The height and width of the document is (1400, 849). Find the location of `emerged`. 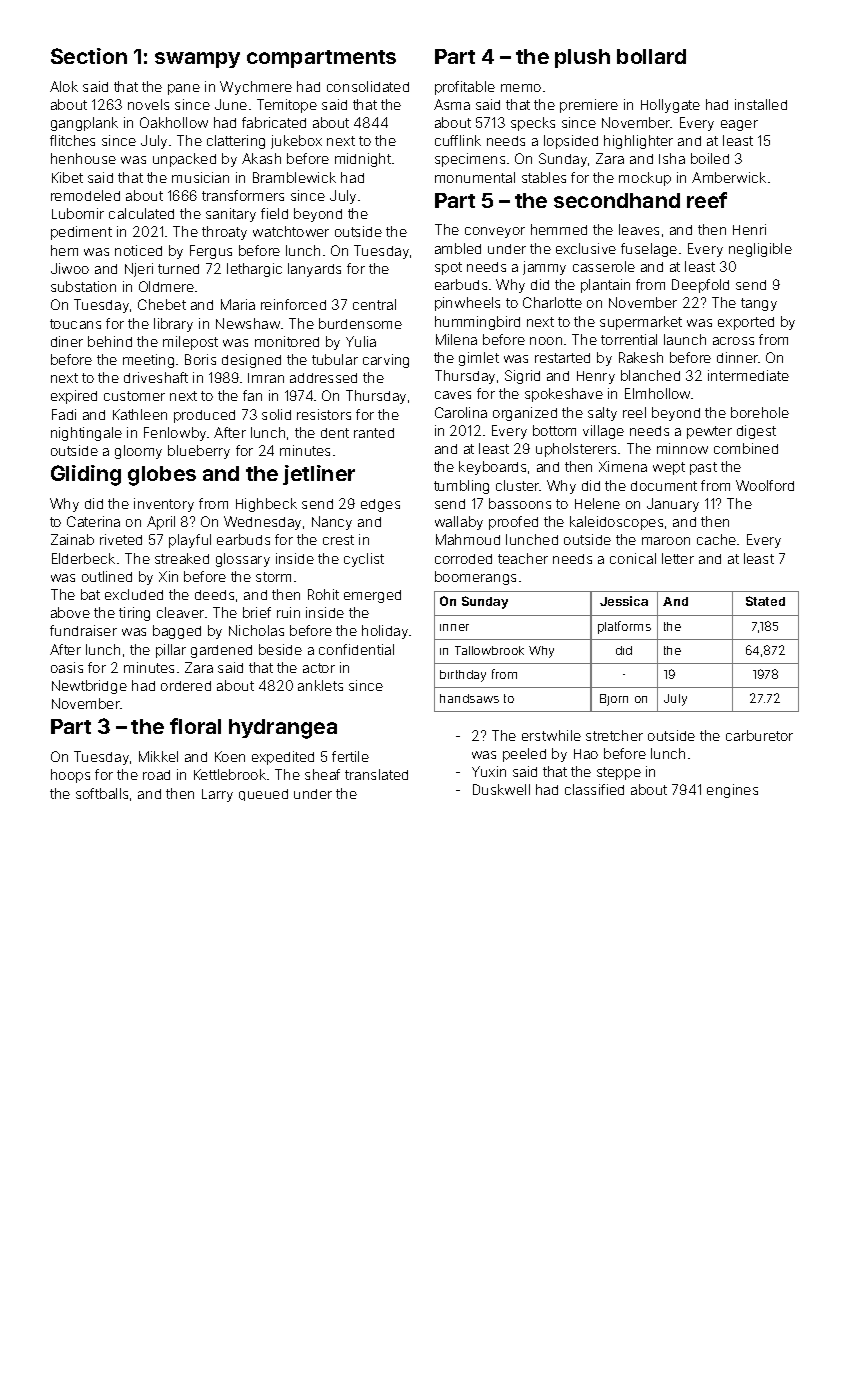

emerged is located at coordinates (372, 596).
